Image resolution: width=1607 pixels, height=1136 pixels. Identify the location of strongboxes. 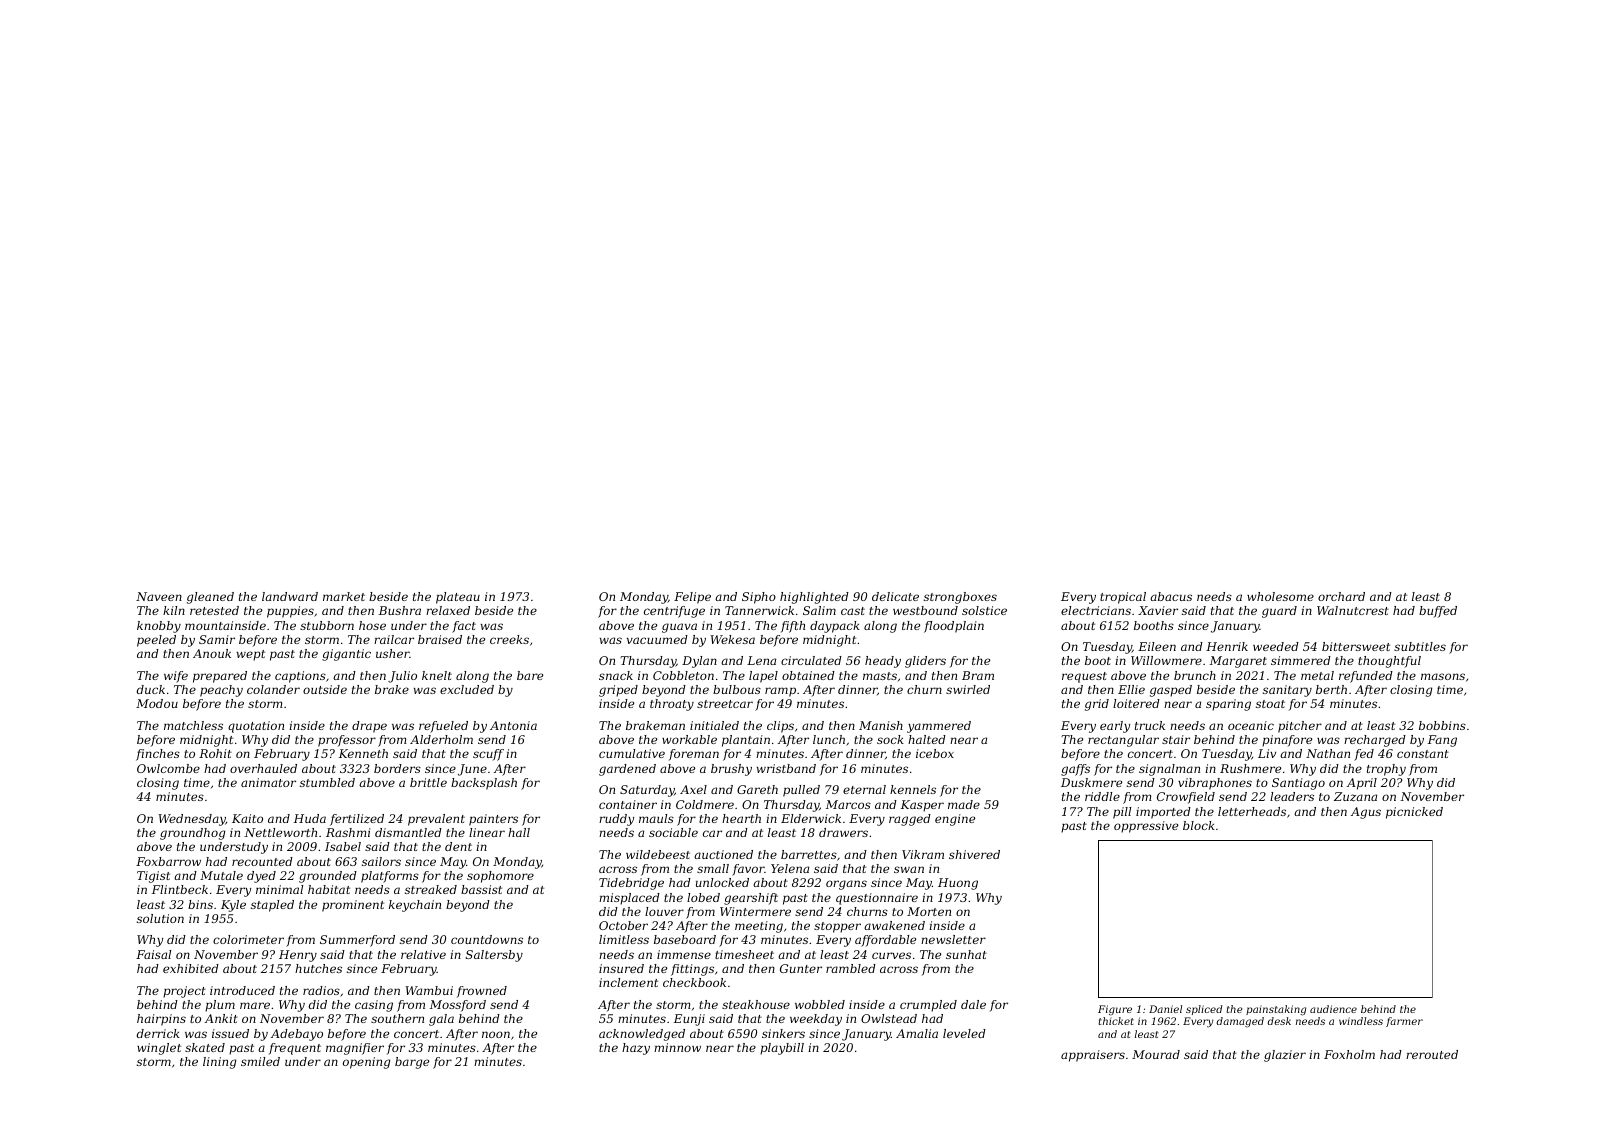
(960, 598).
